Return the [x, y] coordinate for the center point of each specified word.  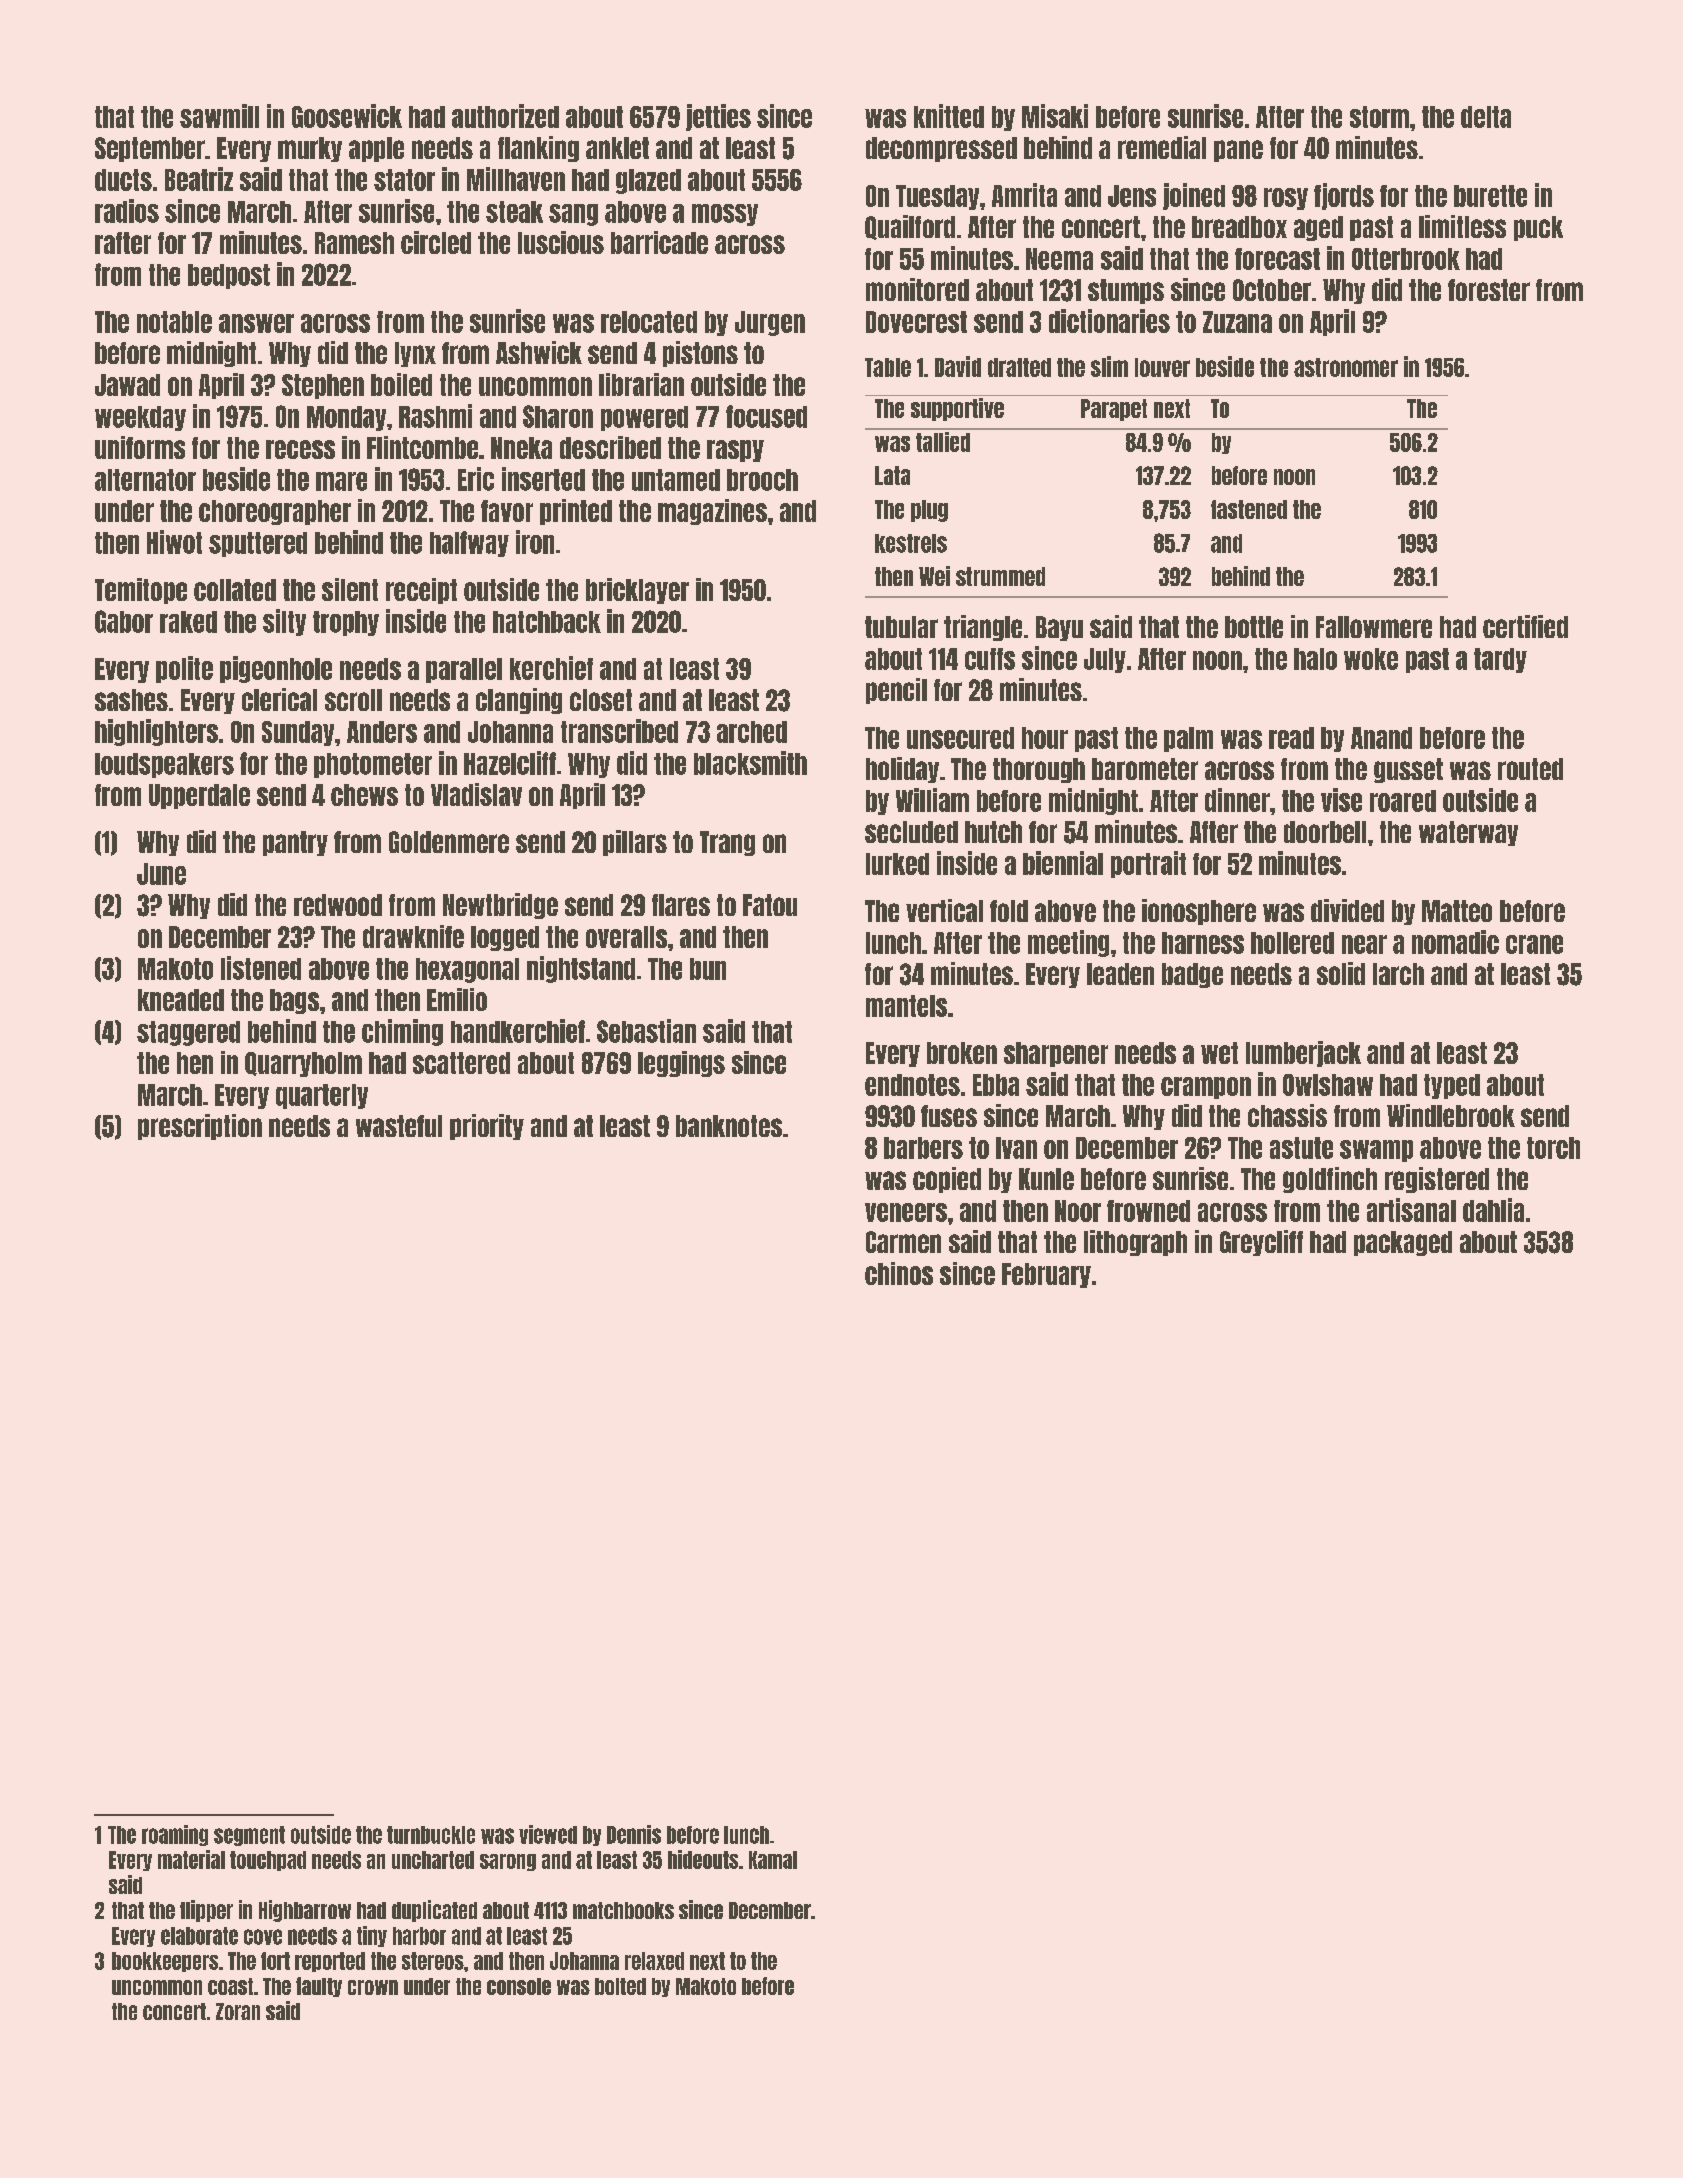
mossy [725, 215]
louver [1162, 367]
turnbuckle [431, 1835]
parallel [464, 670]
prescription [200, 1127]
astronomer [1346, 367]
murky [310, 149]
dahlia [1493, 1210]
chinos [899, 1273]
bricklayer [637, 591]
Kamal [773, 1860]
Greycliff [1261, 1243]
